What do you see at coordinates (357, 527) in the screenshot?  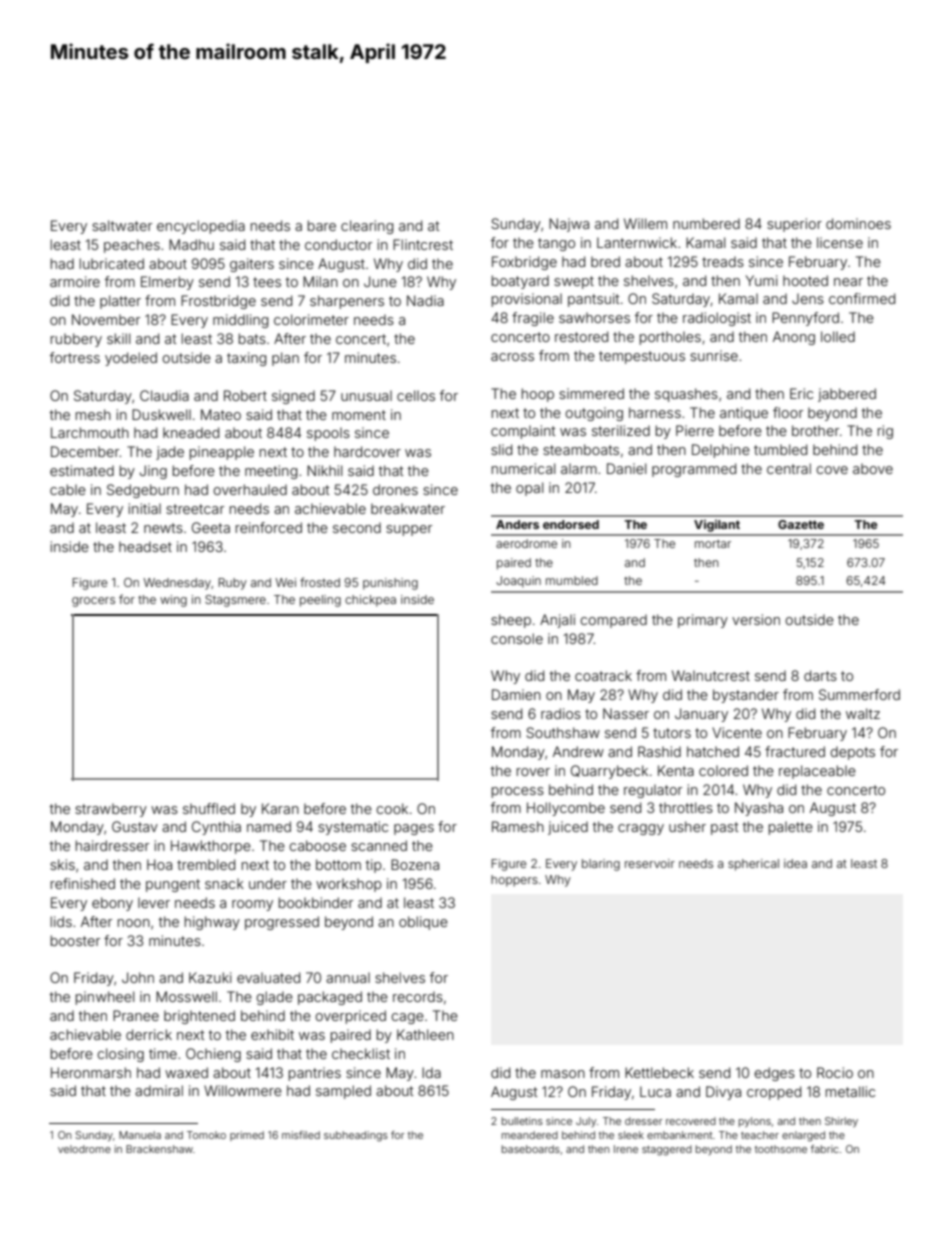 I see `second` at bounding box center [357, 527].
